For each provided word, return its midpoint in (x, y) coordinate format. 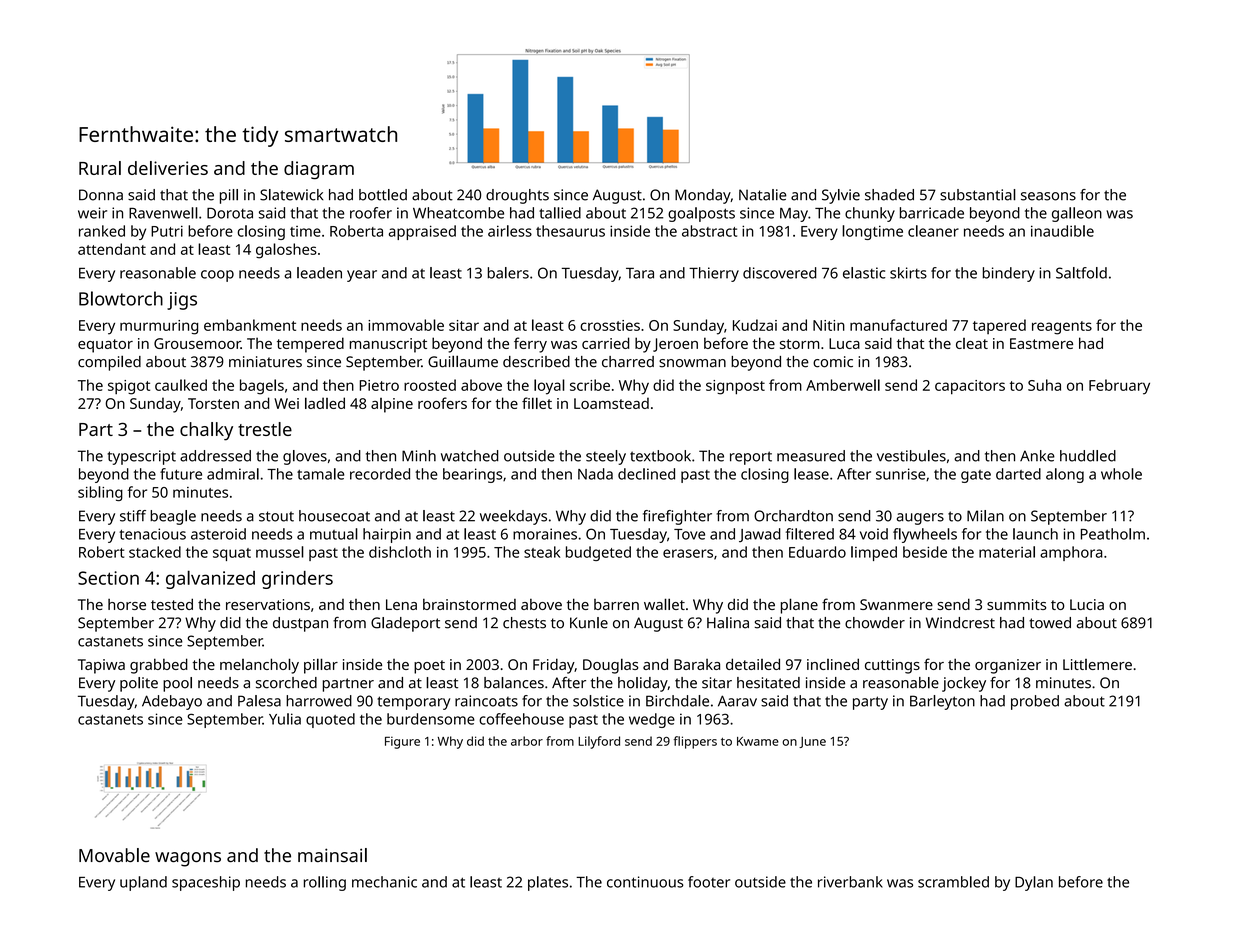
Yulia (285, 719)
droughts (517, 196)
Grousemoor (197, 343)
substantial (978, 195)
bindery (1008, 274)
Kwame (758, 741)
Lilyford (599, 742)
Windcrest (960, 623)
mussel (280, 552)
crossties (610, 325)
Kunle (589, 623)
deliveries (168, 168)
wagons (188, 859)
